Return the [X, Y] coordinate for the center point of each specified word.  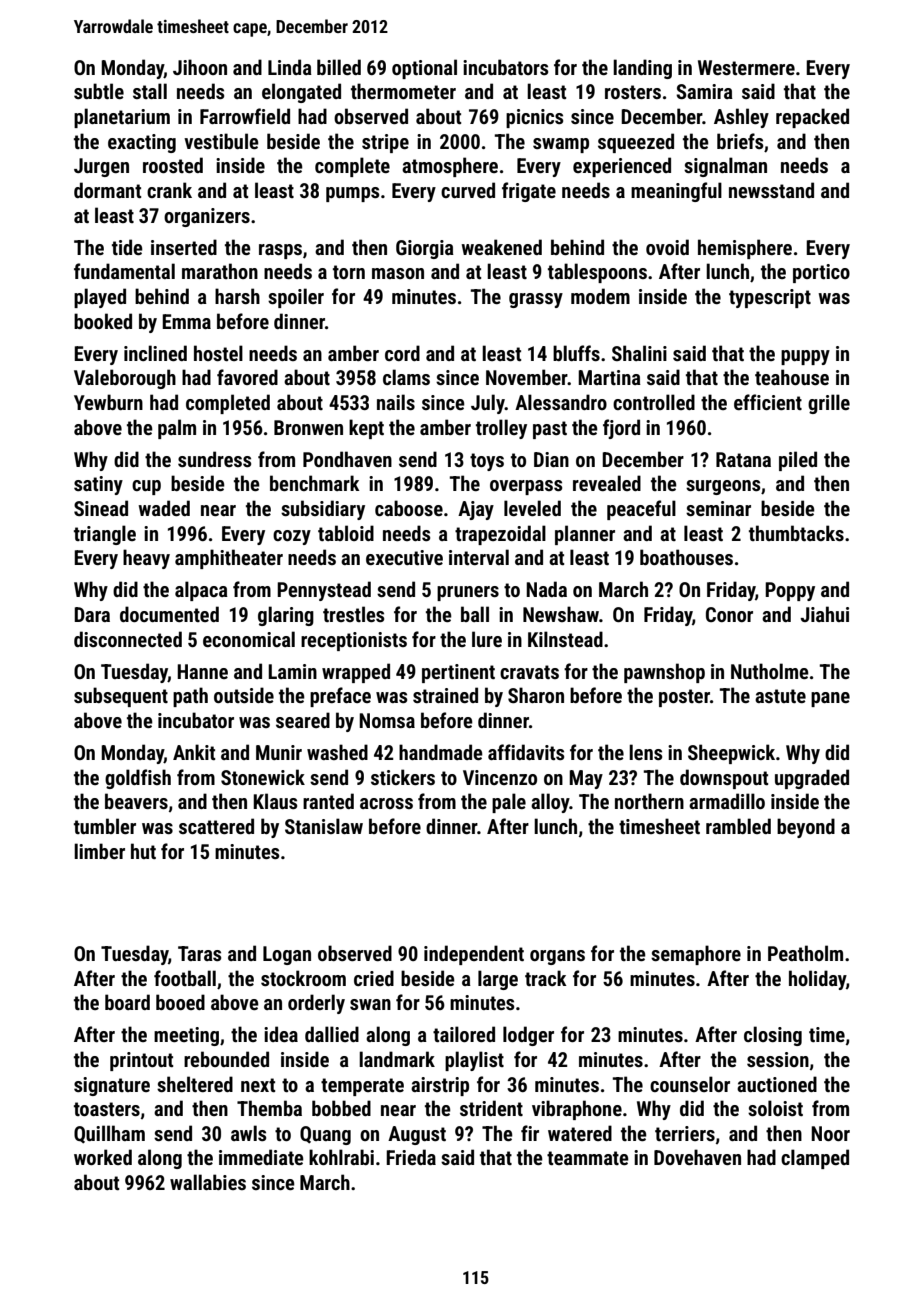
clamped [815, 1159]
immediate [261, 1157]
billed [339, 67]
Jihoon [200, 67]
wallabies [208, 1182]
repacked [812, 118]
